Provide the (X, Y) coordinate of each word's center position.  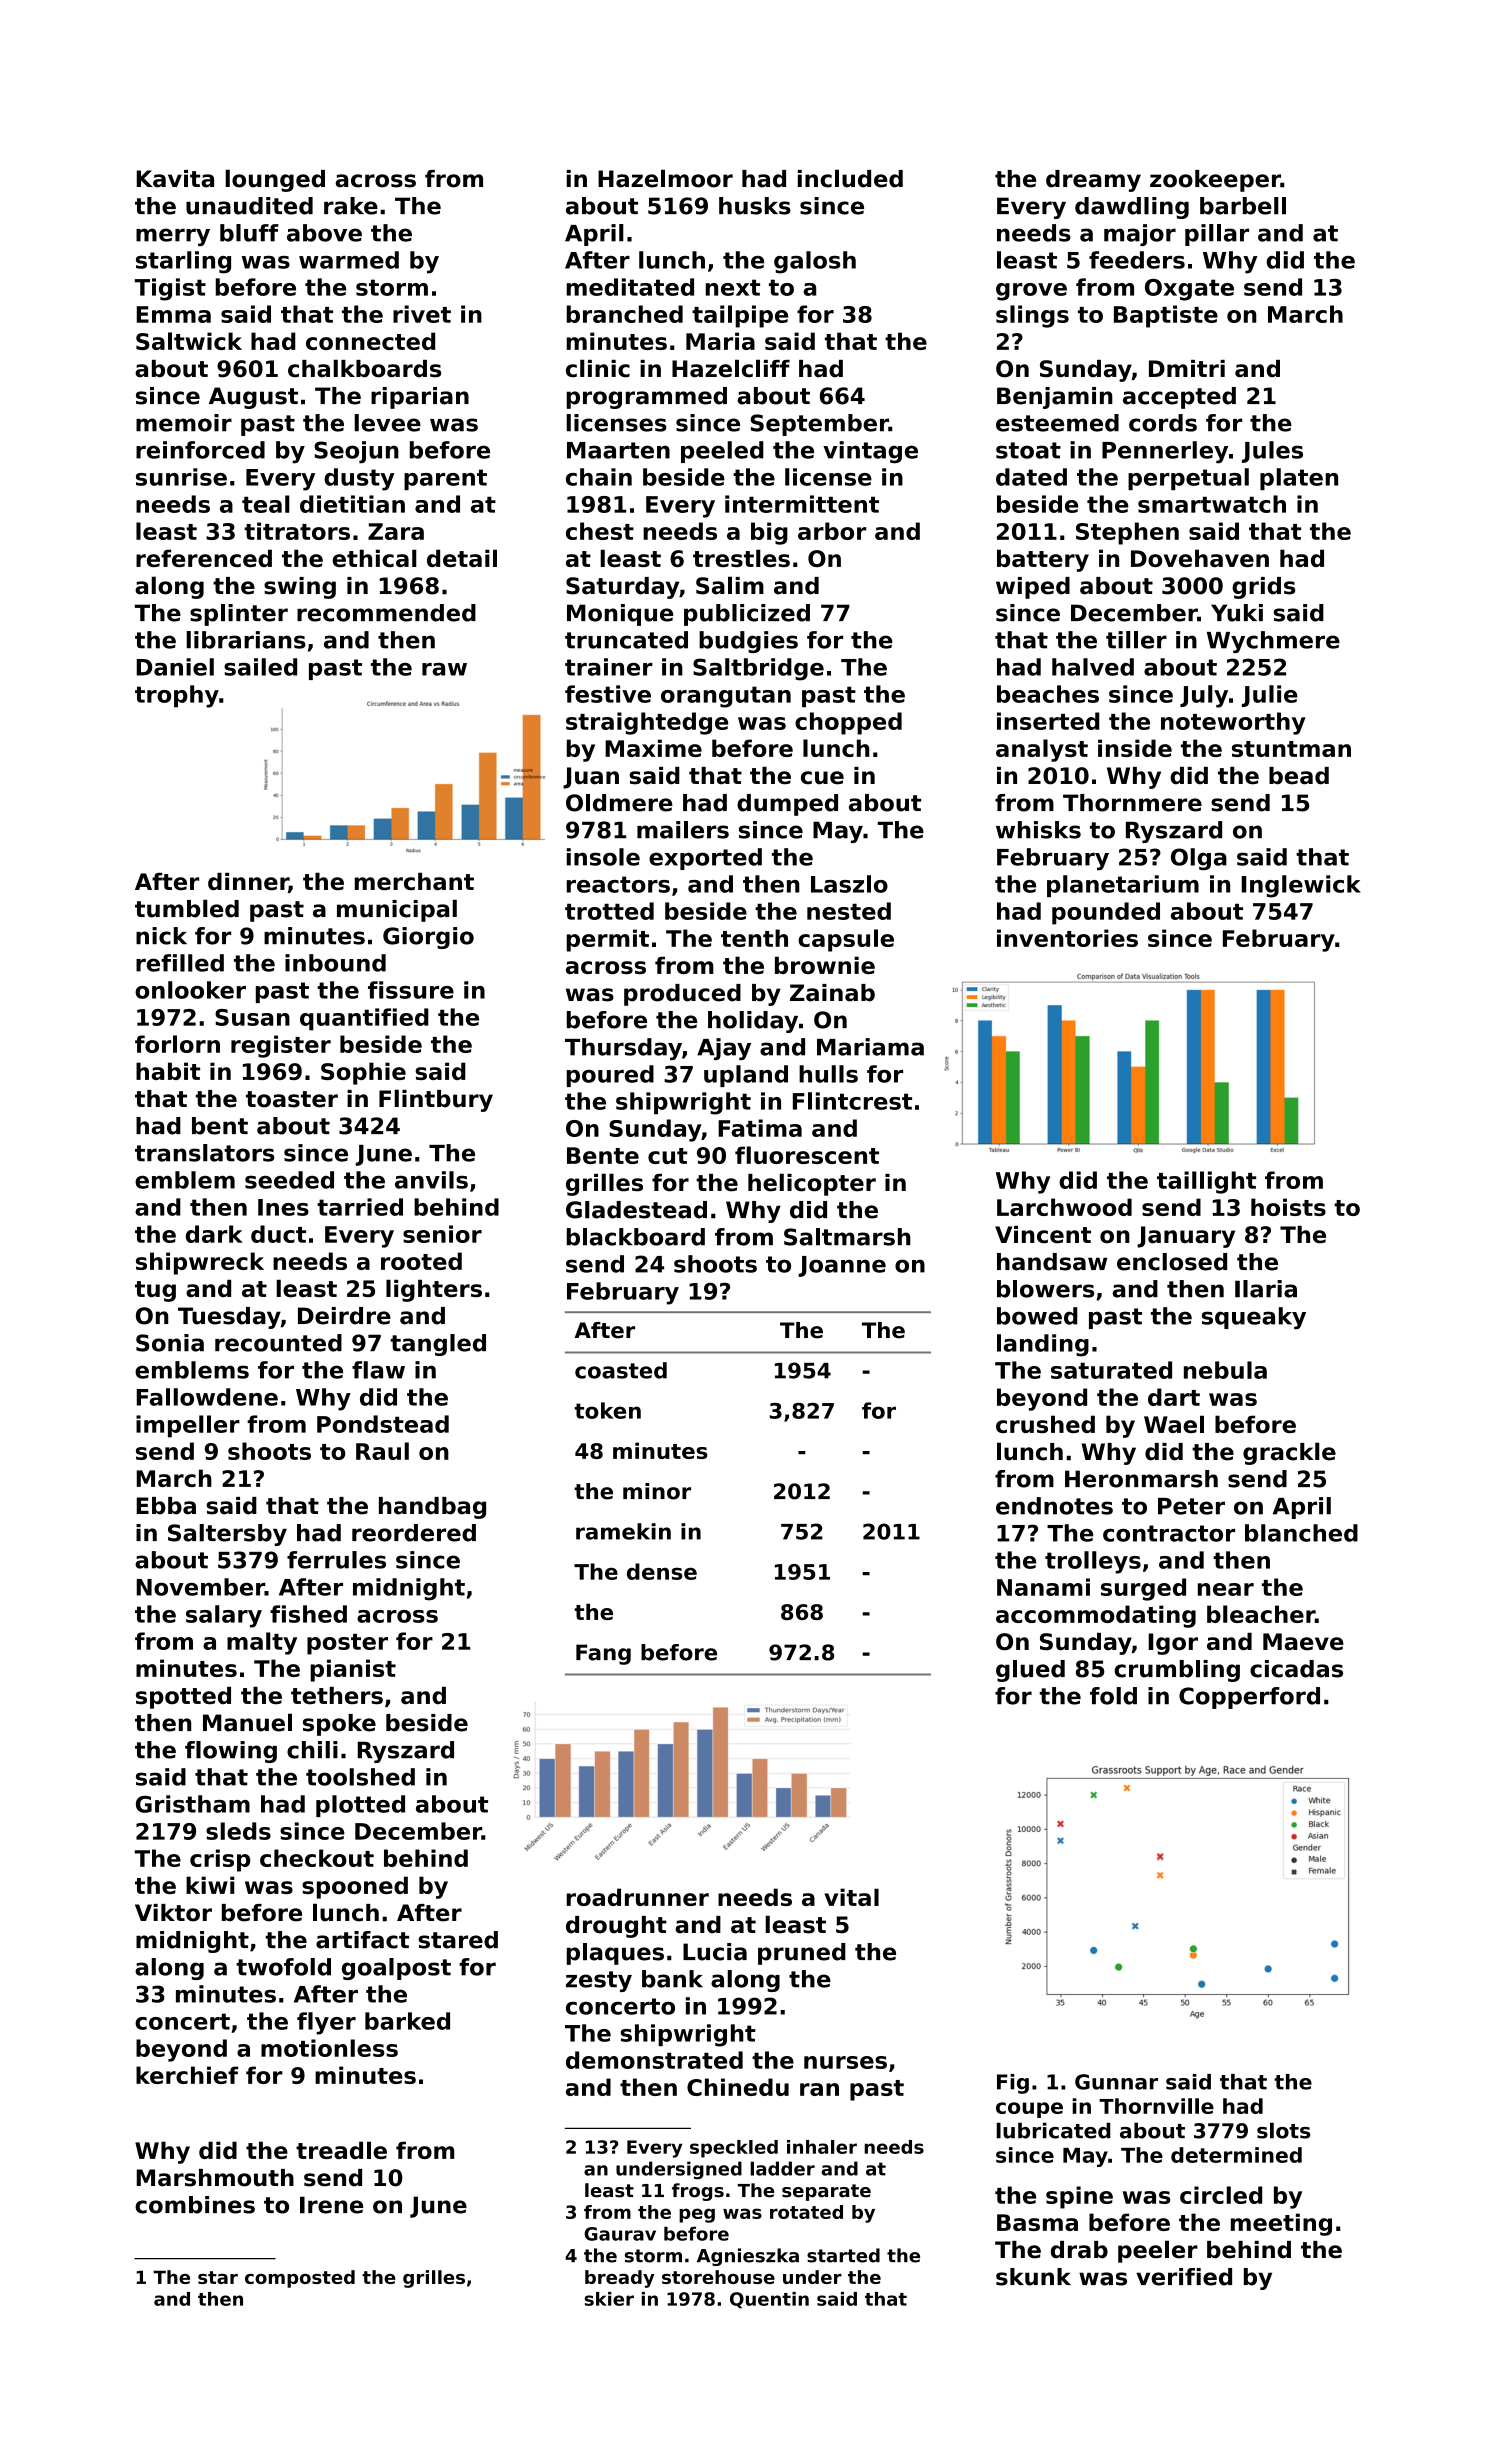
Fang (603, 1654)
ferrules (336, 1560)
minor (657, 1491)
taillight (1206, 1182)
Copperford (1249, 1698)
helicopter (812, 1184)
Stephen (1127, 533)
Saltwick (189, 341)
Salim (730, 585)
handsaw (1052, 1262)
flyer (326, 2023)
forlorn (177, 1044)
